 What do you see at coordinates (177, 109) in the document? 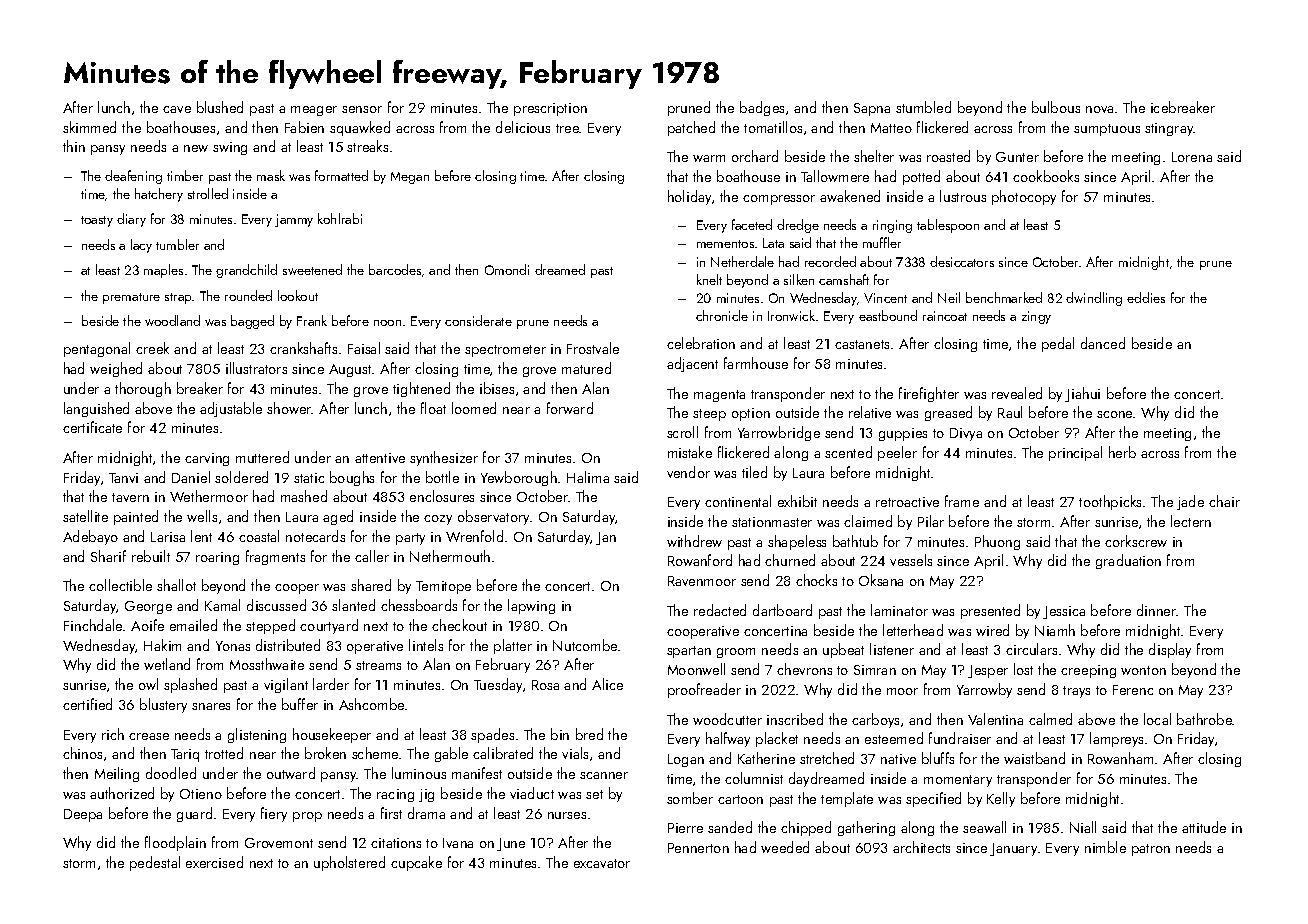
I see `cave` at bounding box center [177, 109].
